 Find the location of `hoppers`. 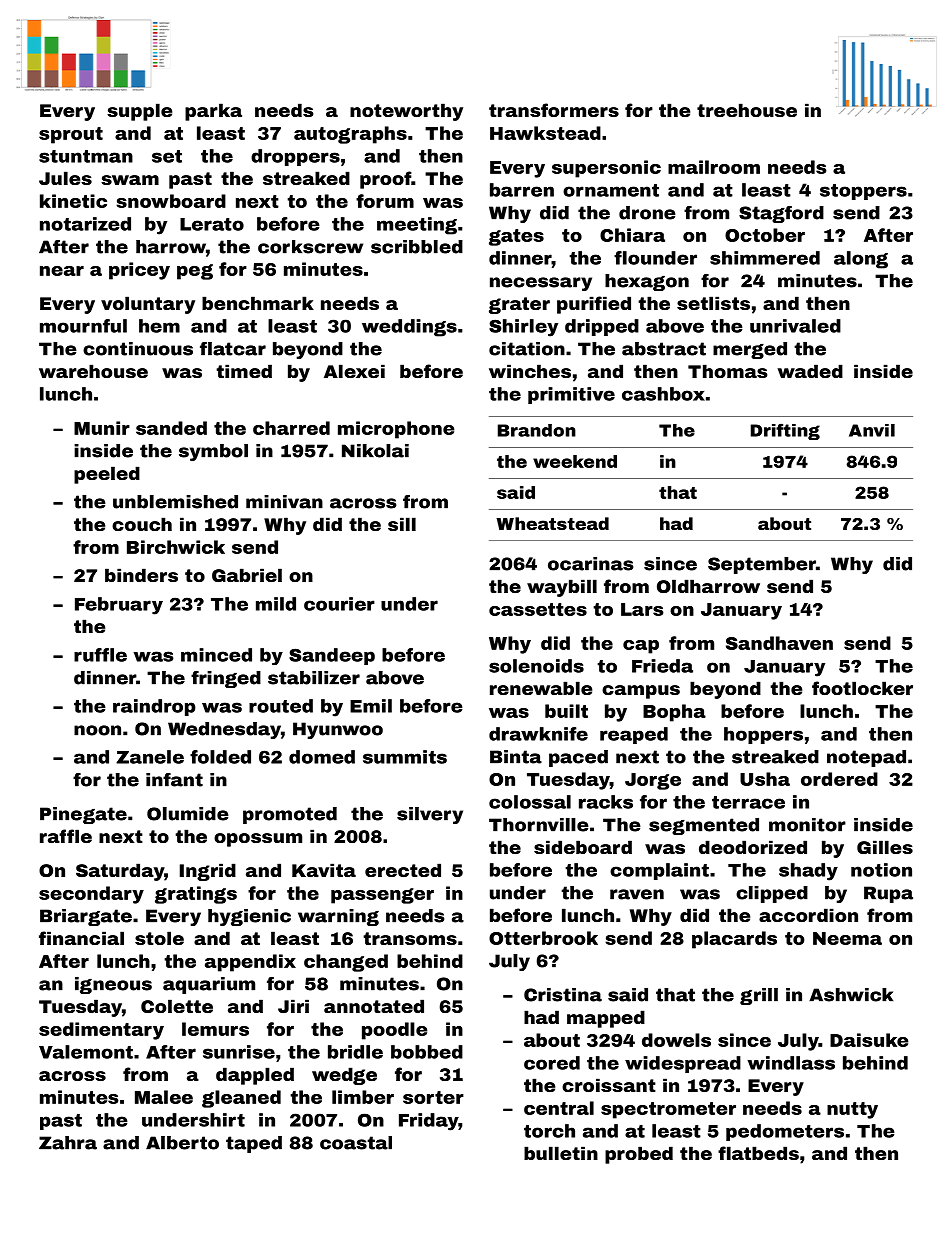

hoppers is located at coordinates (763, 735).
